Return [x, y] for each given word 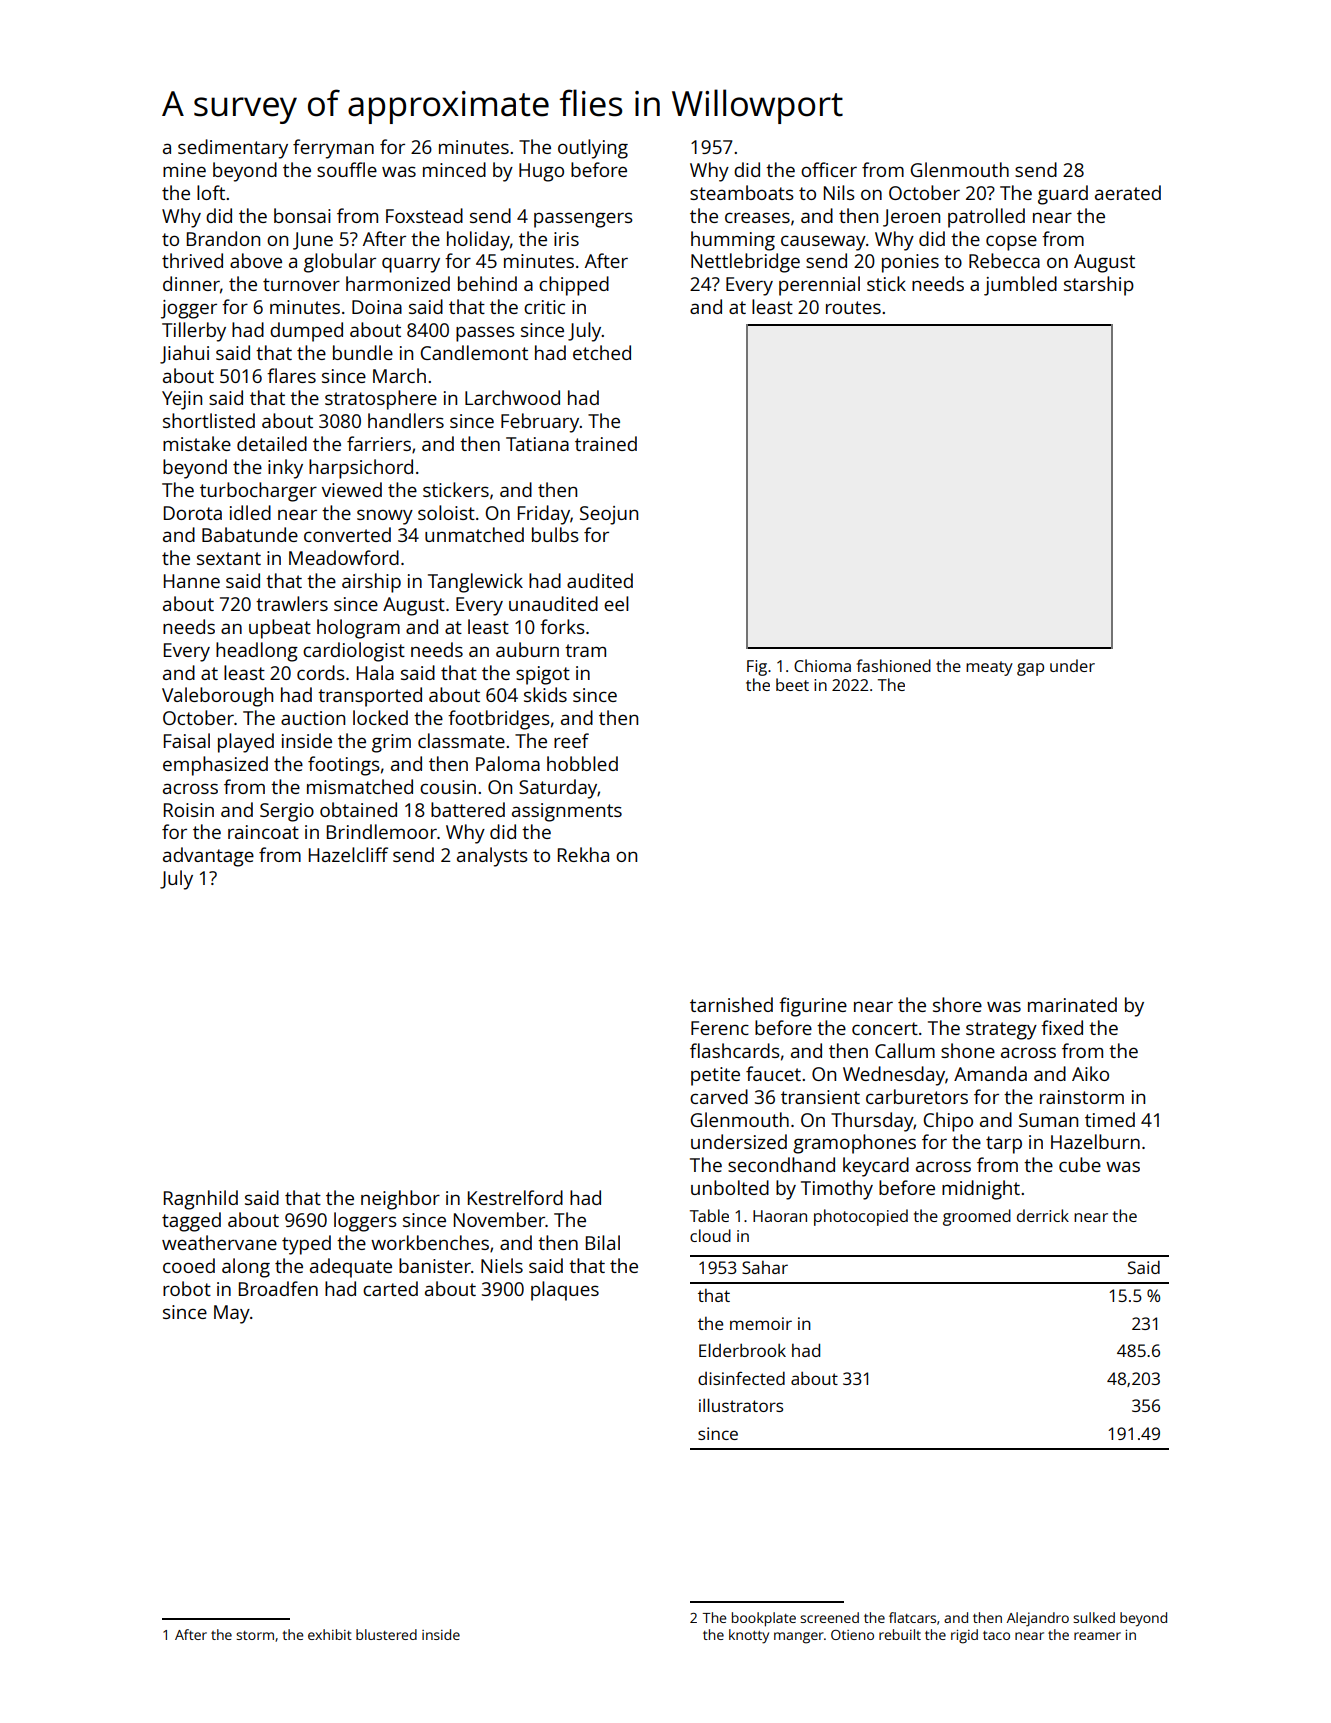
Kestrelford [515, 1197]
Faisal [187, 740]
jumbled [1020, 286]
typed [306, 1245]
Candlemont [474, 352]
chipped [574, 286]
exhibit [330, 1634]
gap [1030, 669]
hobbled [582, 763]
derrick [1043, 1215]
